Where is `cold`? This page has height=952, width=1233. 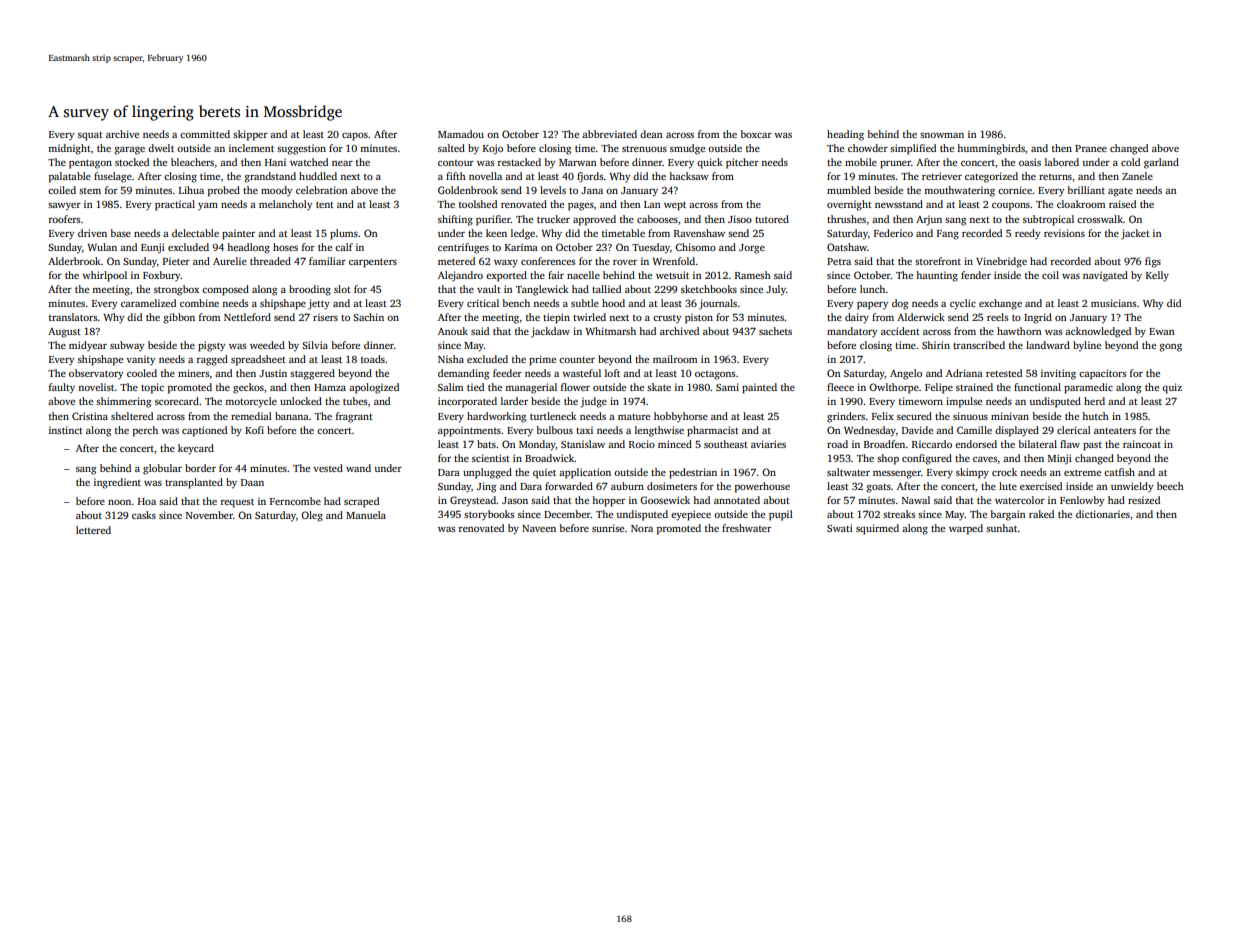
cold is located at coordinates (1130, 162).
